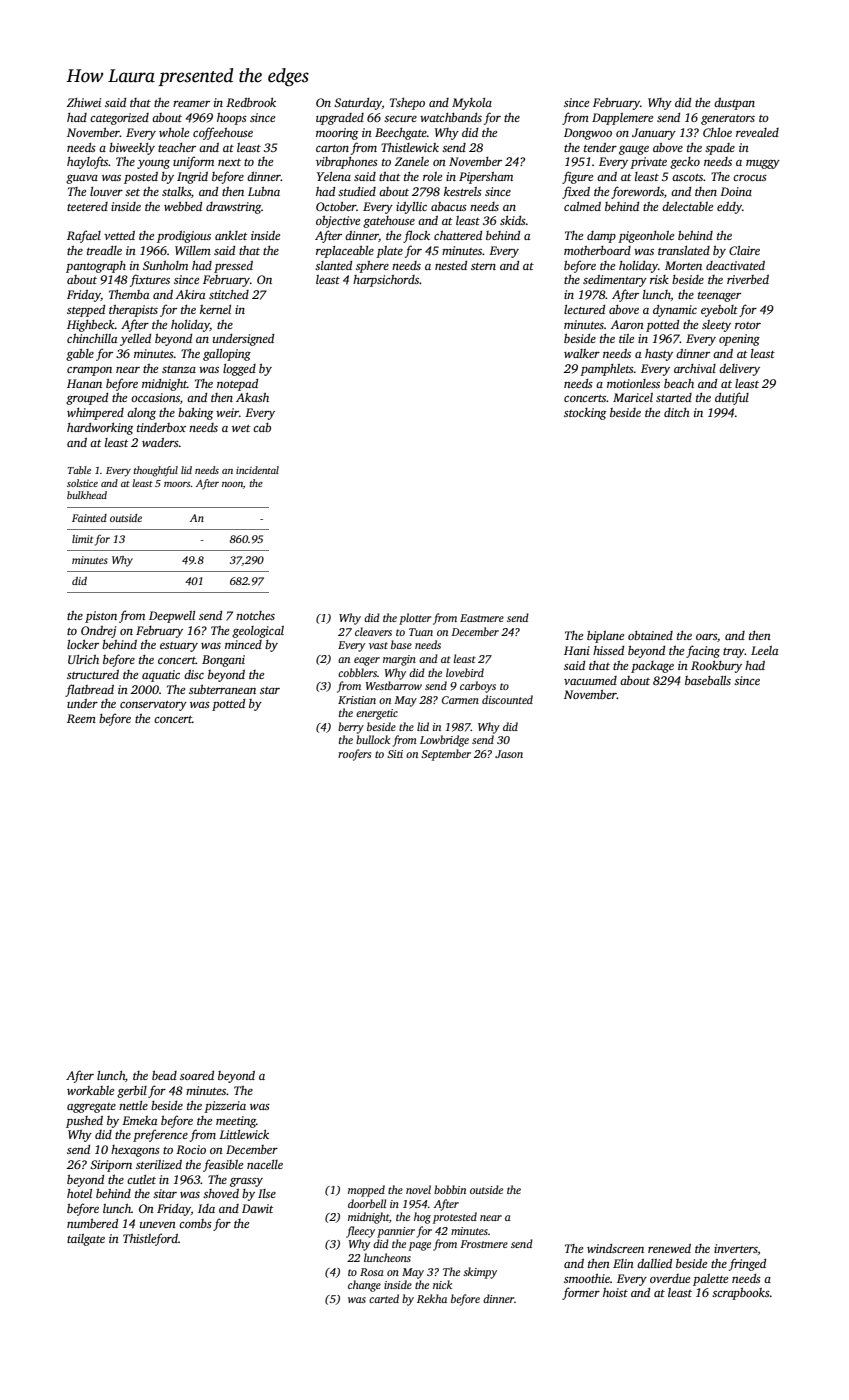  What do you see at coordinates (90, 1090) in the page?
I see `workable` at bounding box center [90, 1090].
